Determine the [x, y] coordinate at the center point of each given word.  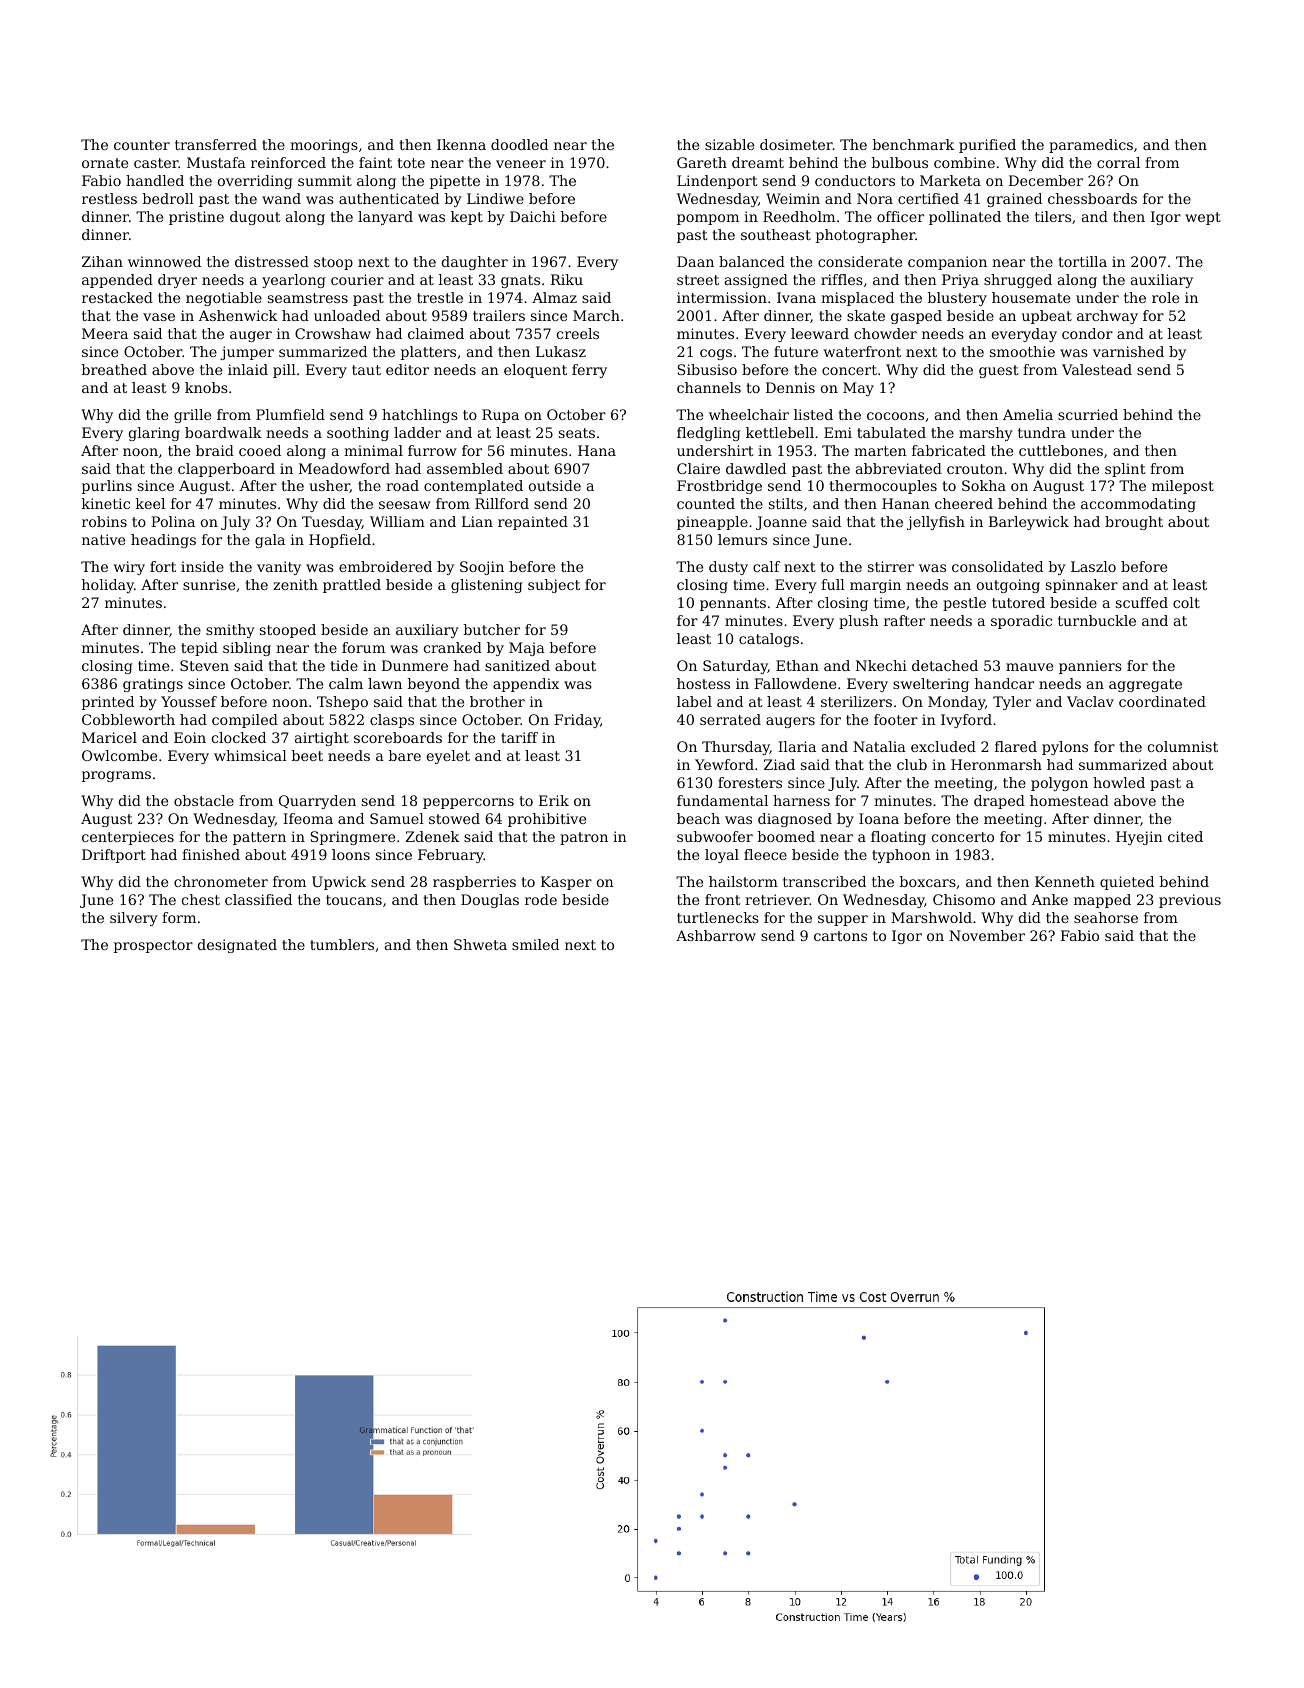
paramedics [1091, 146]
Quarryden [317, 802]
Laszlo [1093, 566]
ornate [105, 163]
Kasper [566, 883]
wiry [129, 568]
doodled [519, 144]
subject [554, 586]
